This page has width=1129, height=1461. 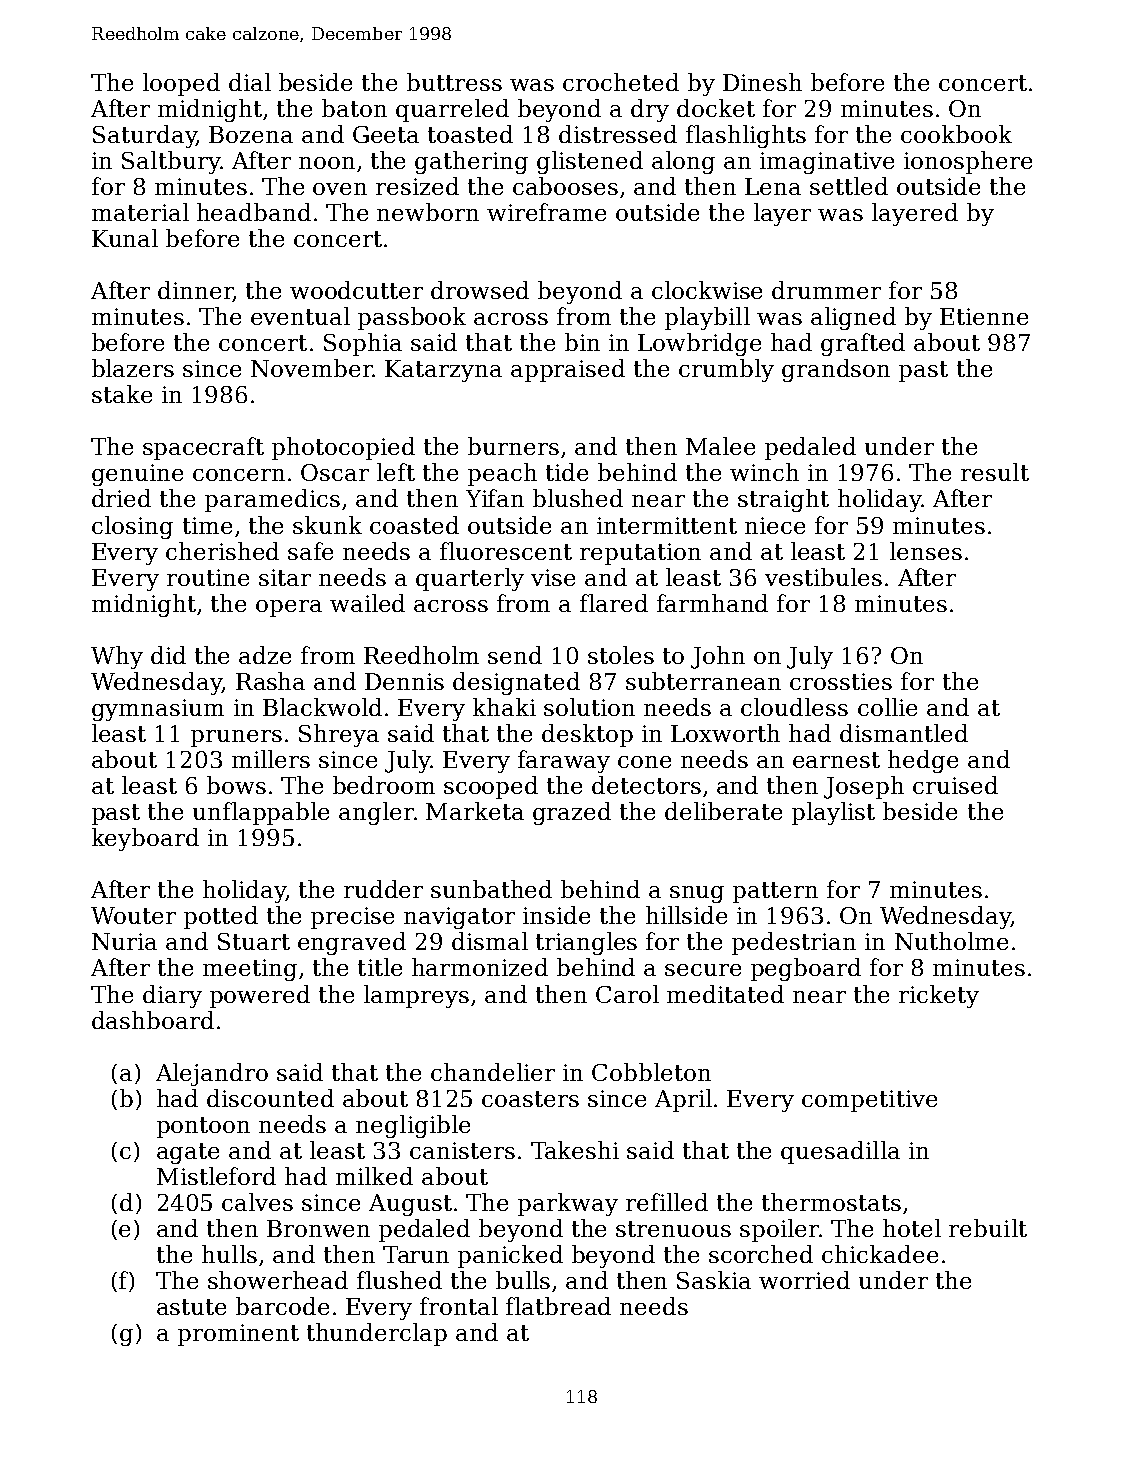 I want to click on lampreys, so click(x=416, y=996).
